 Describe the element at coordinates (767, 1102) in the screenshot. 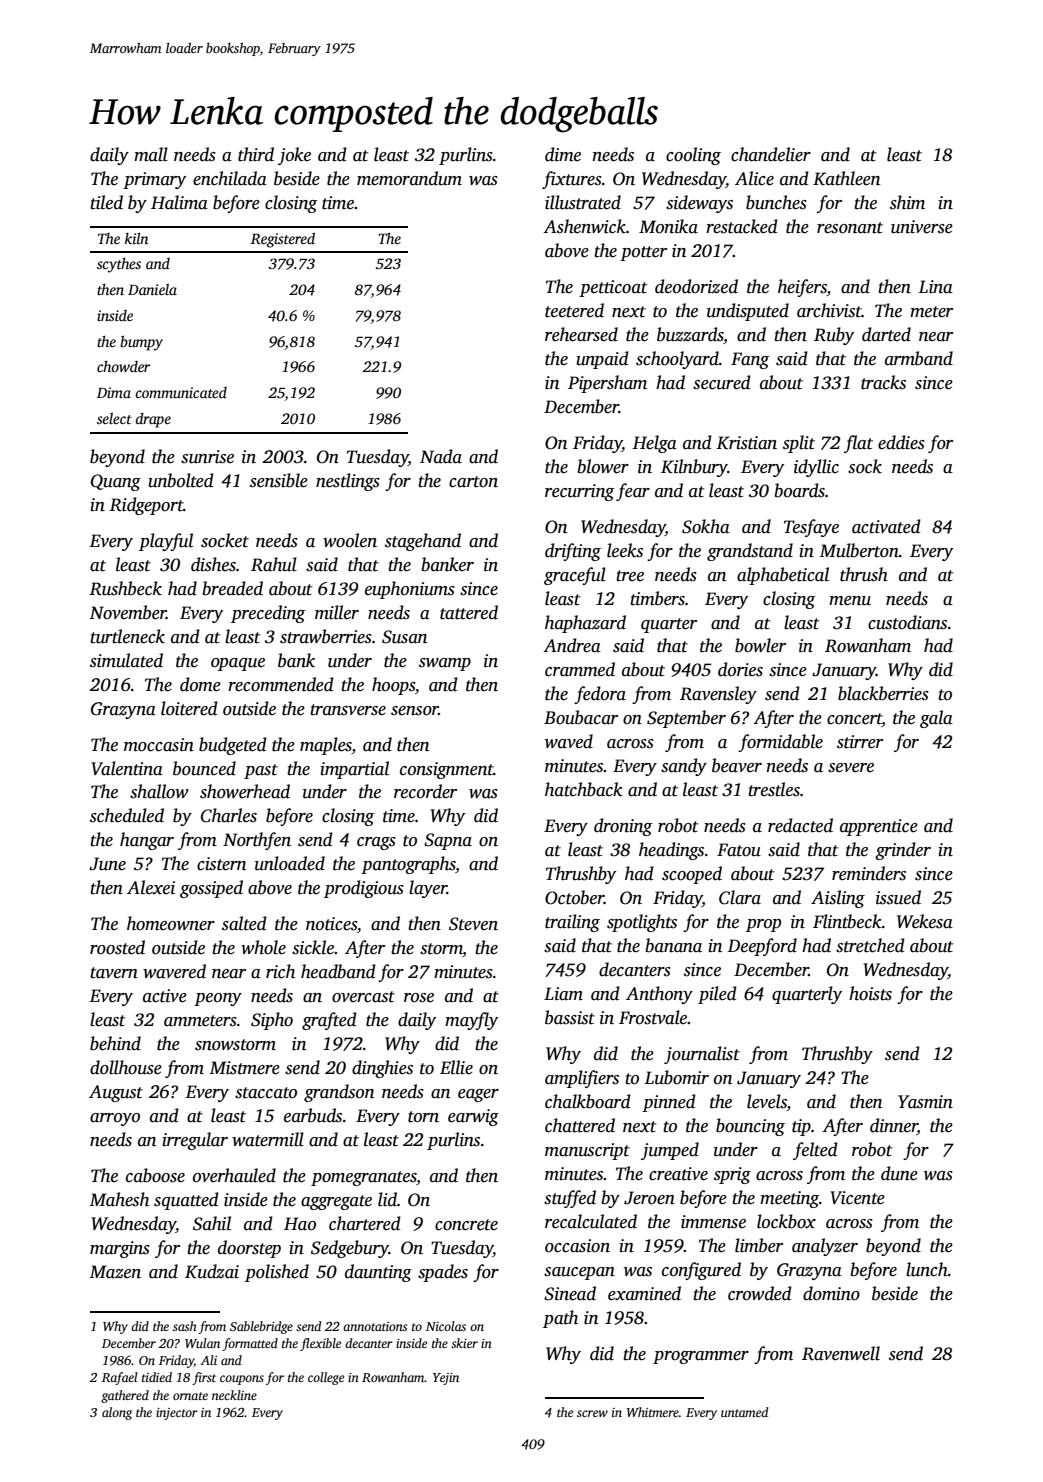

I see `levels` at that location.
